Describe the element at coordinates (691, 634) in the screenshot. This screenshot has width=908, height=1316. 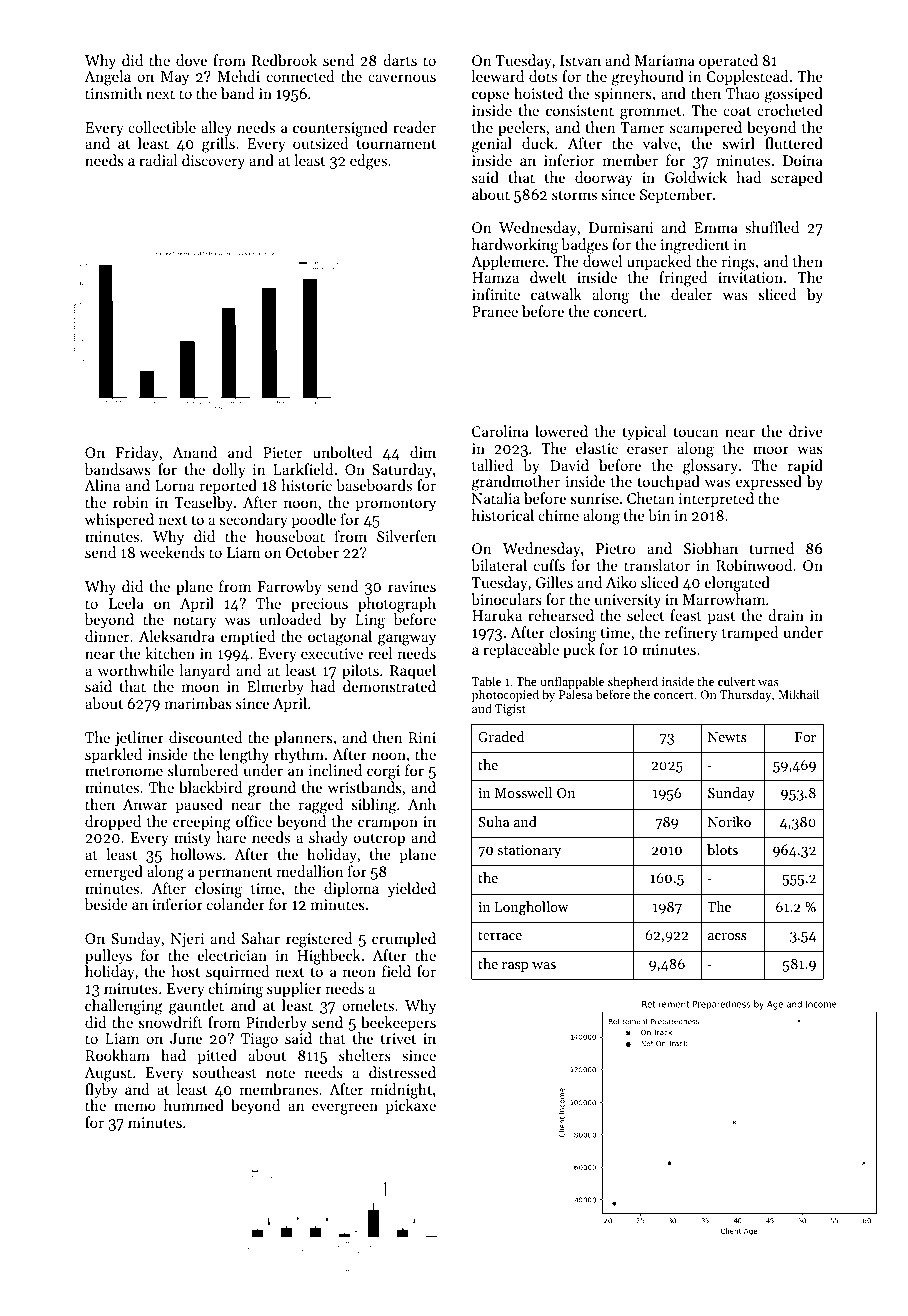
I see `refinery` at that location.
